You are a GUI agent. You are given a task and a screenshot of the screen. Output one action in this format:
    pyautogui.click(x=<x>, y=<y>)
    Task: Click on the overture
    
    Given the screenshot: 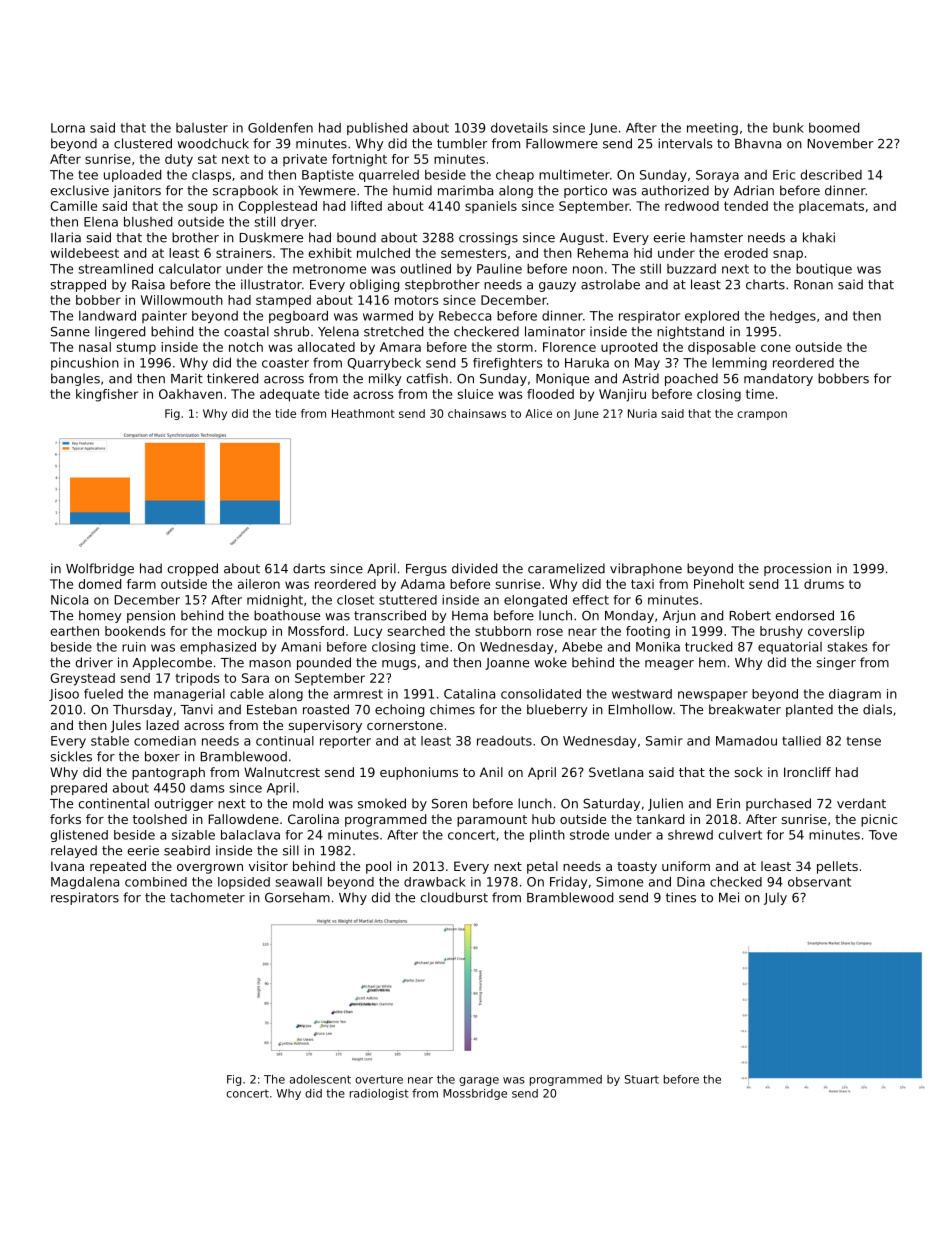 What is the action you would take?
    pyautogui.click(x=379, y=1079)
